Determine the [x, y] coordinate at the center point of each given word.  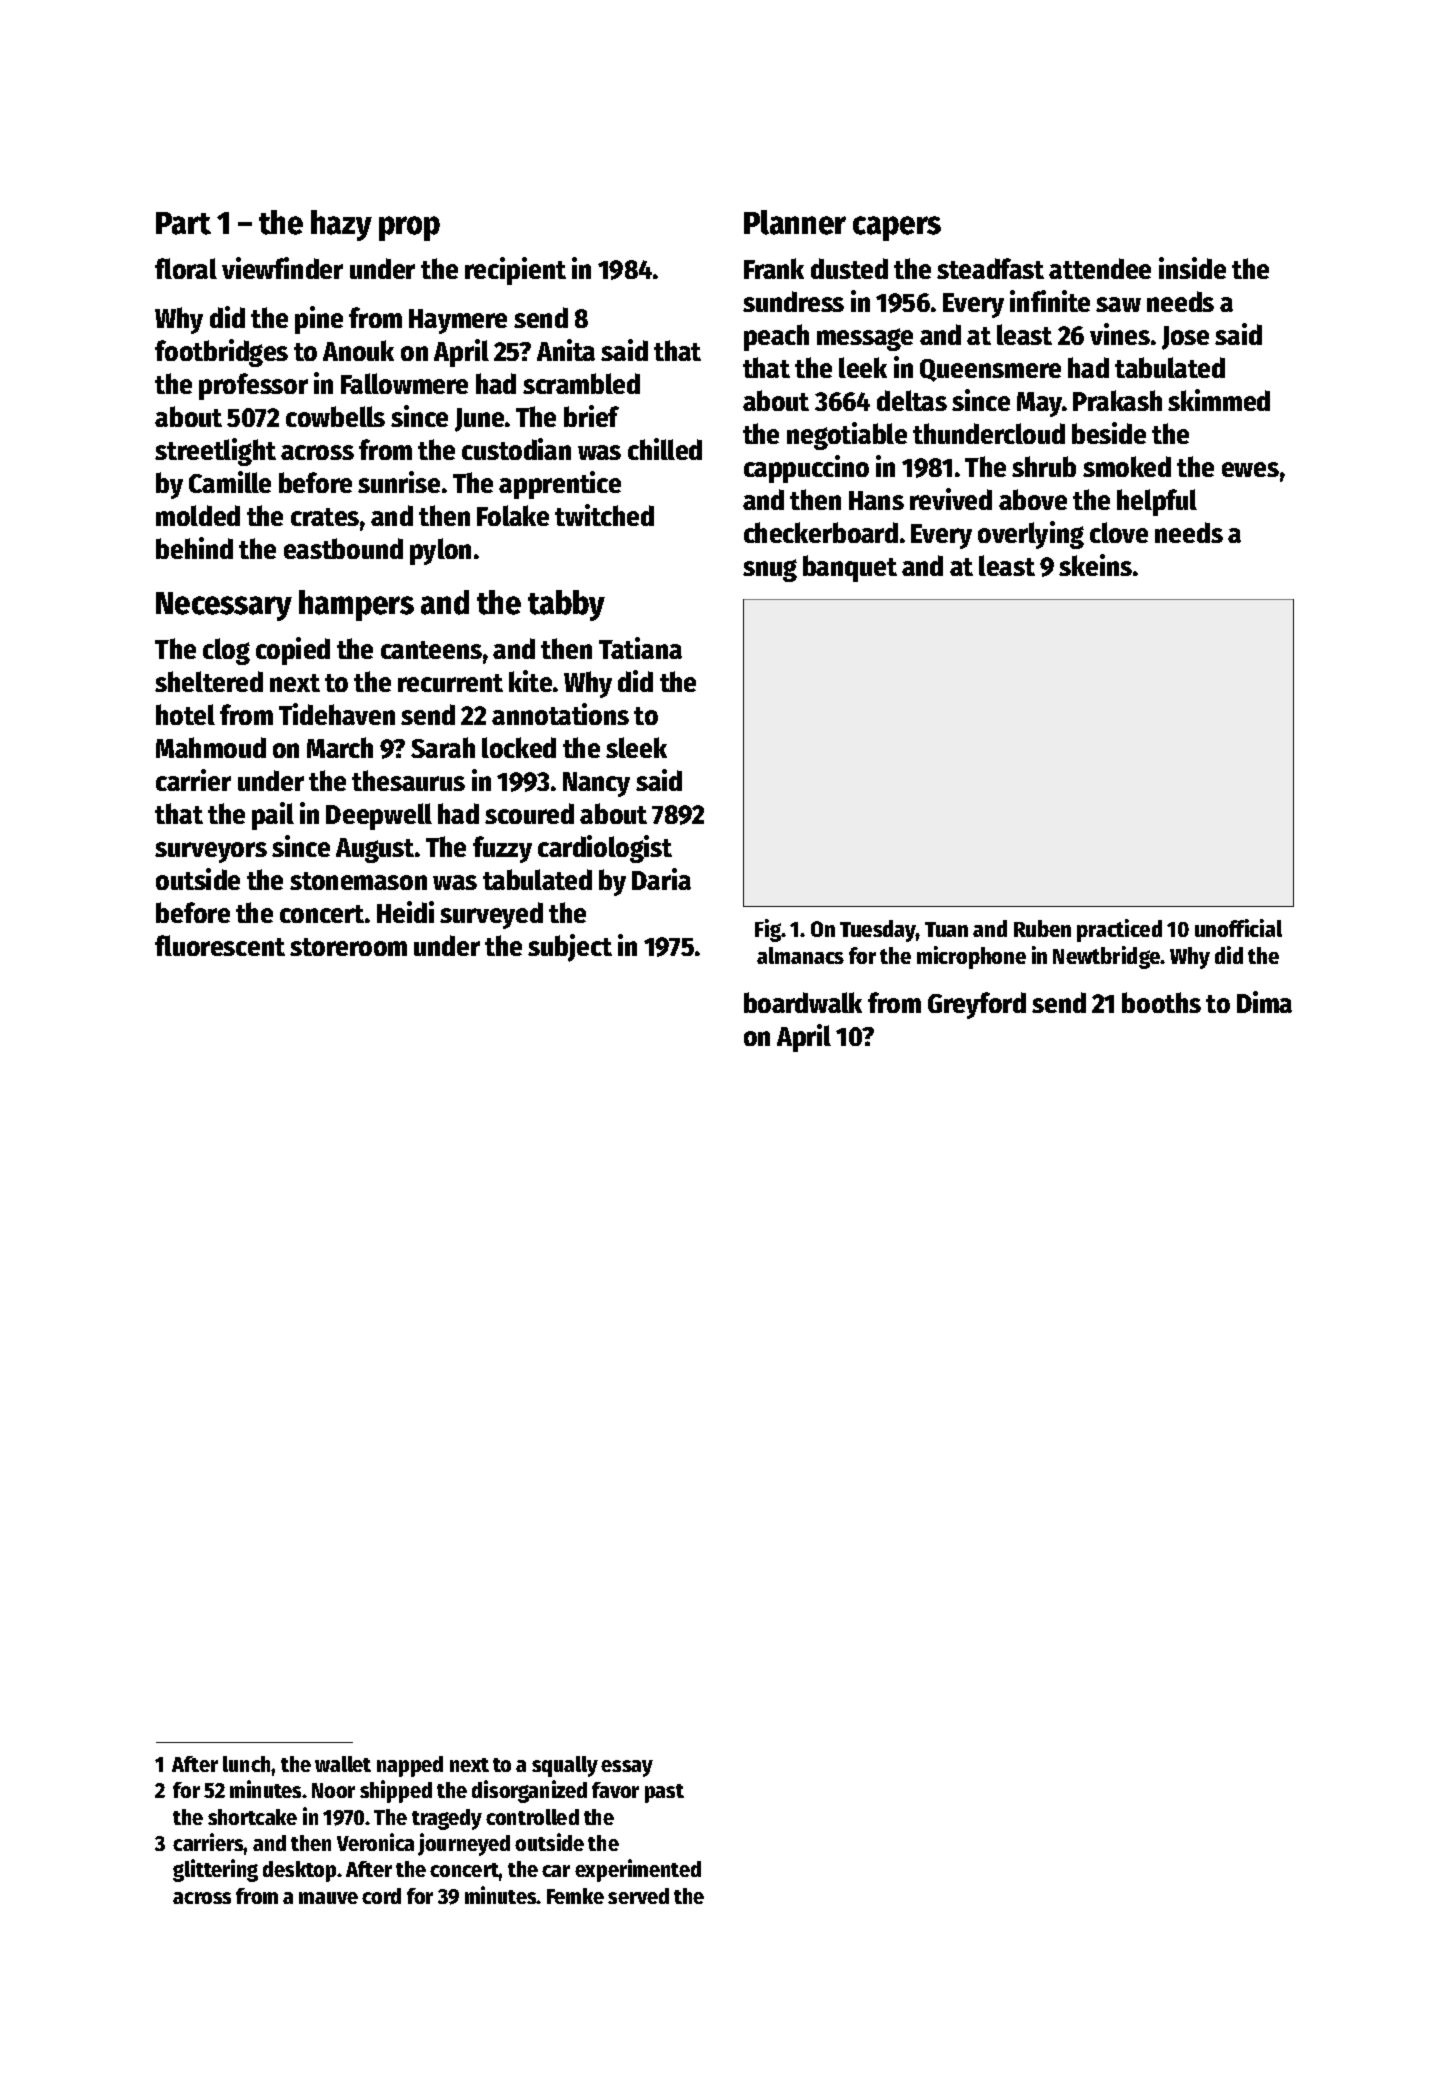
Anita [566, 350]
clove [1119, 532]
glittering [215, 1870]
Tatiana [640, 648]
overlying [1031, 535]
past [664, 1793]
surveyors [211, 852]
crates [325, 517]
